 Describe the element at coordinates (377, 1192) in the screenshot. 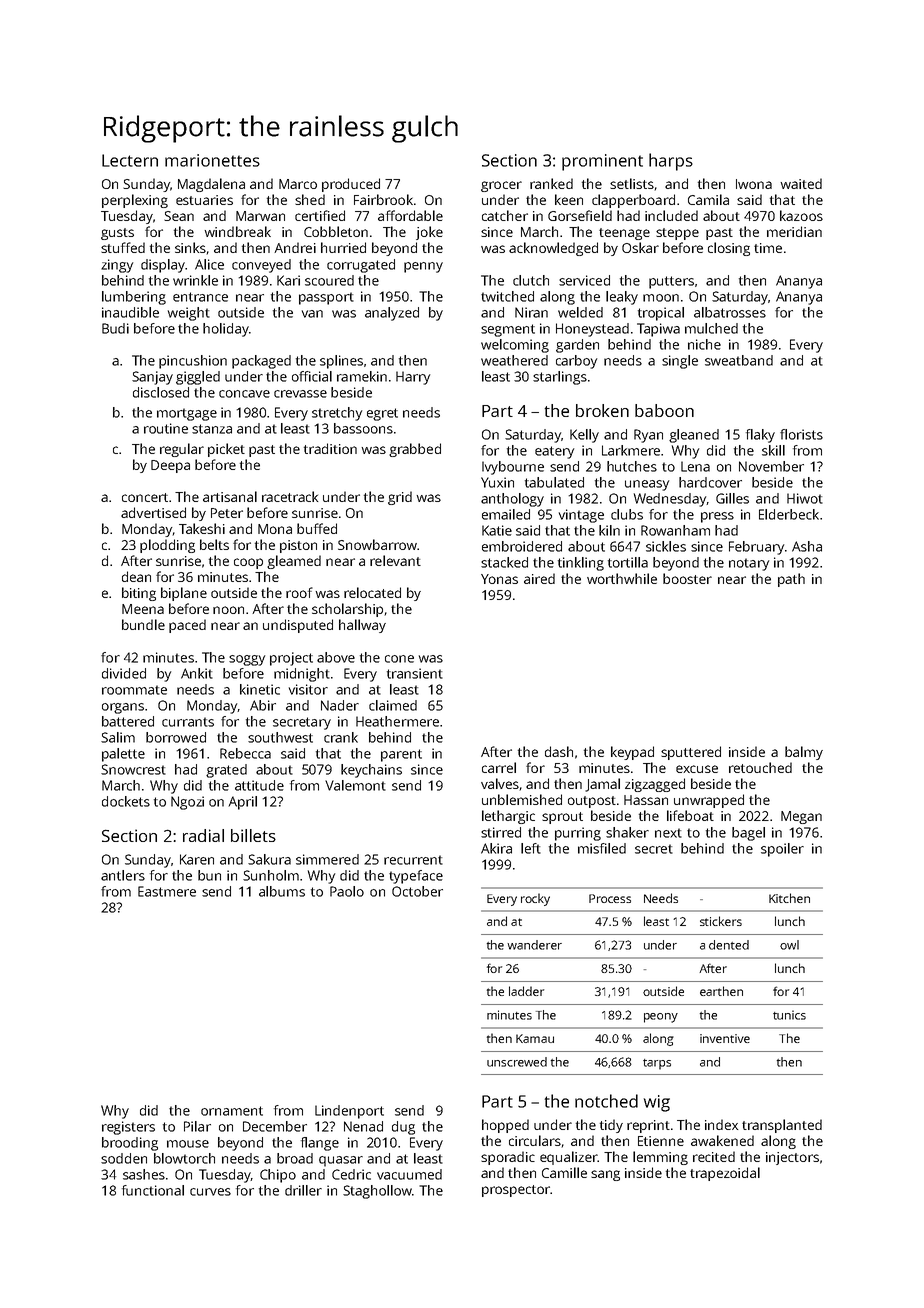

I see `Staghollow` at that location.
